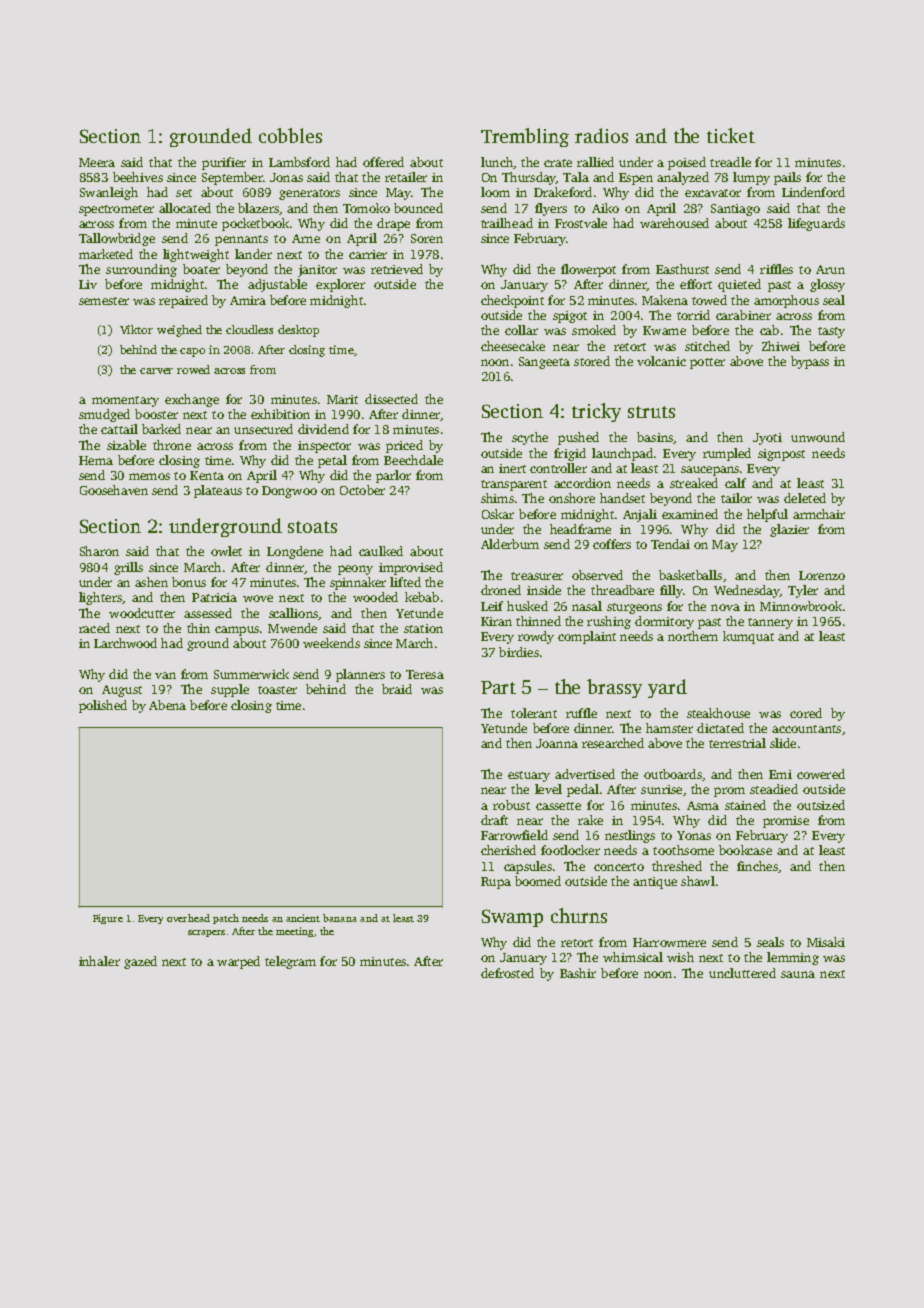 The height and width of the document is (1308, 924). I want to click on Meera, so click(97, 162).
